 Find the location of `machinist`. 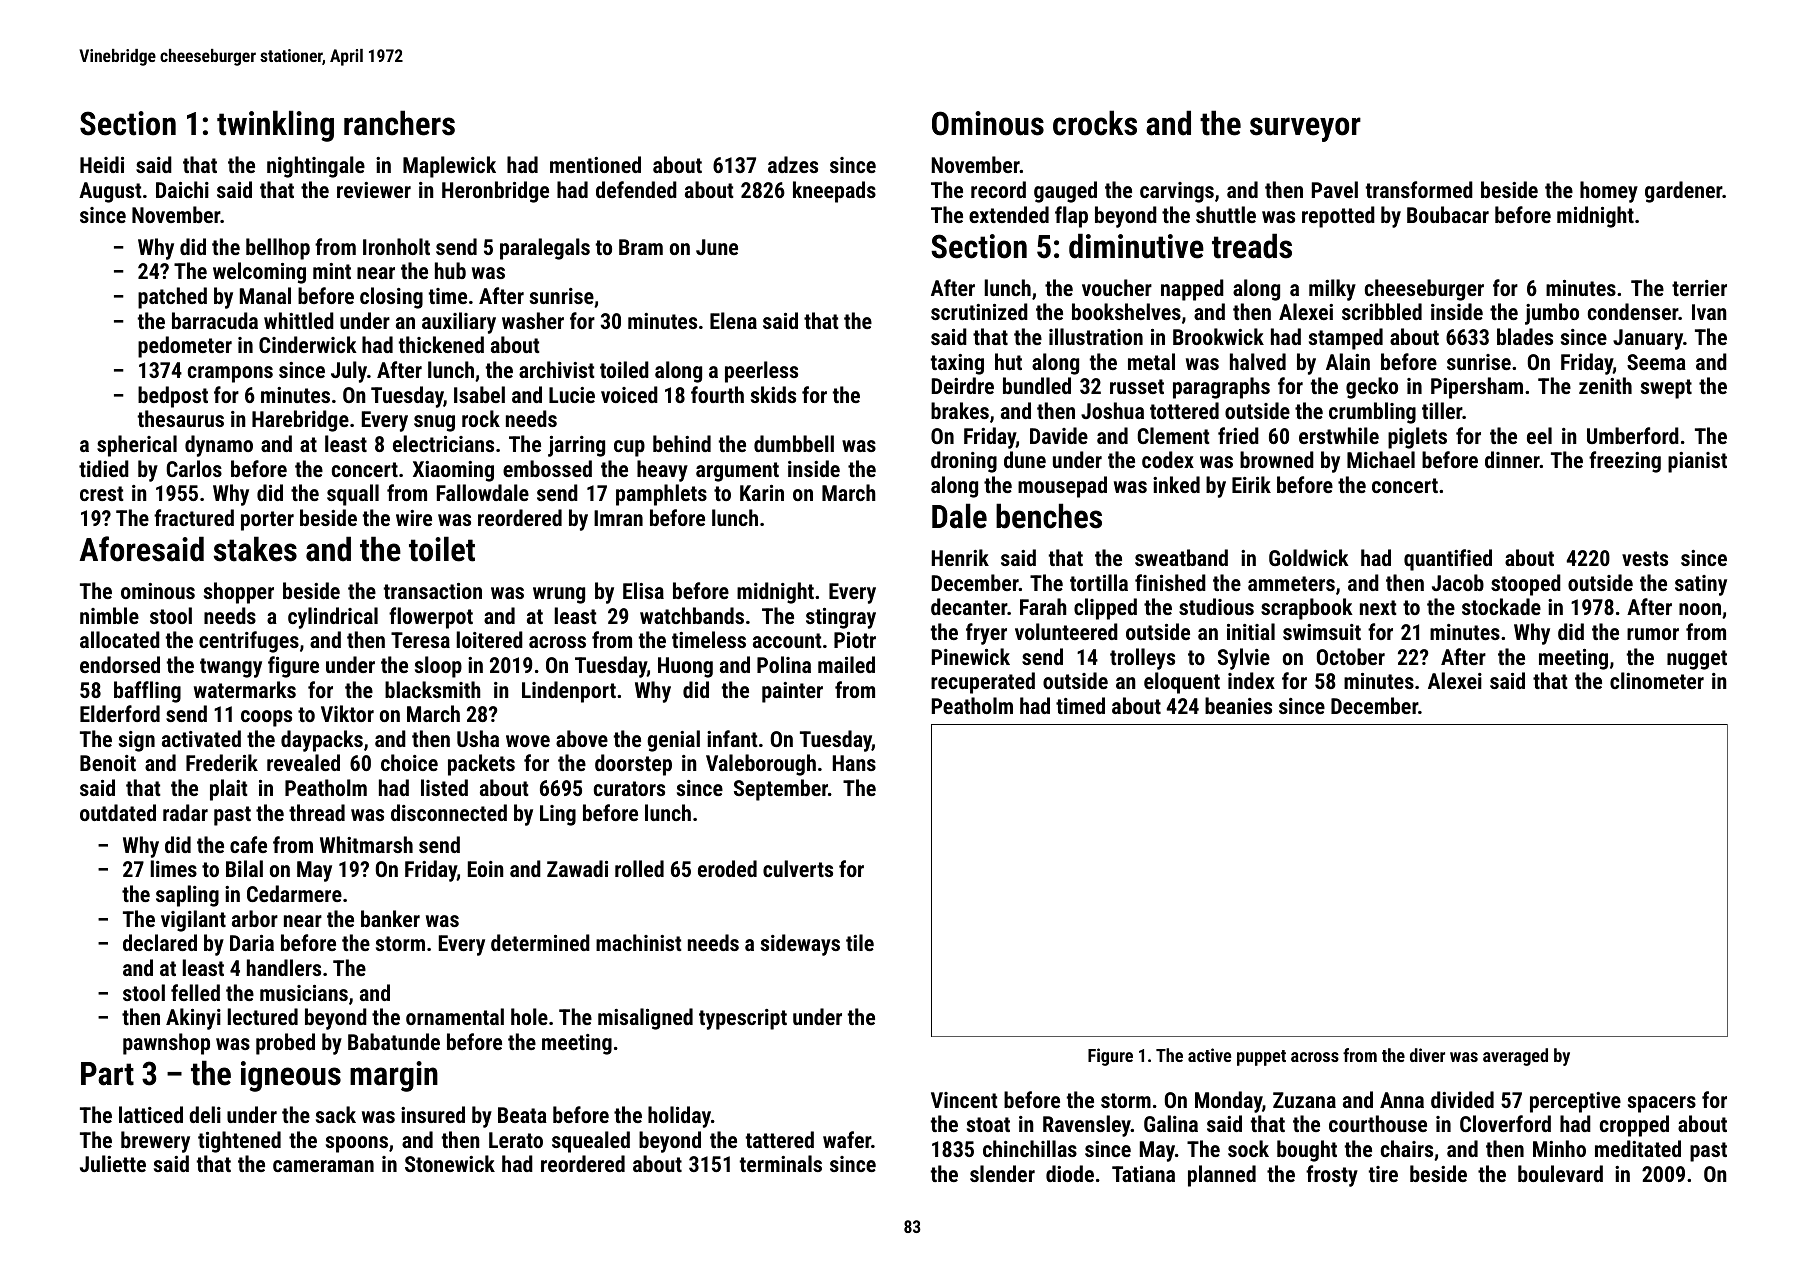

machinist is located at coordinates (639, 942).
